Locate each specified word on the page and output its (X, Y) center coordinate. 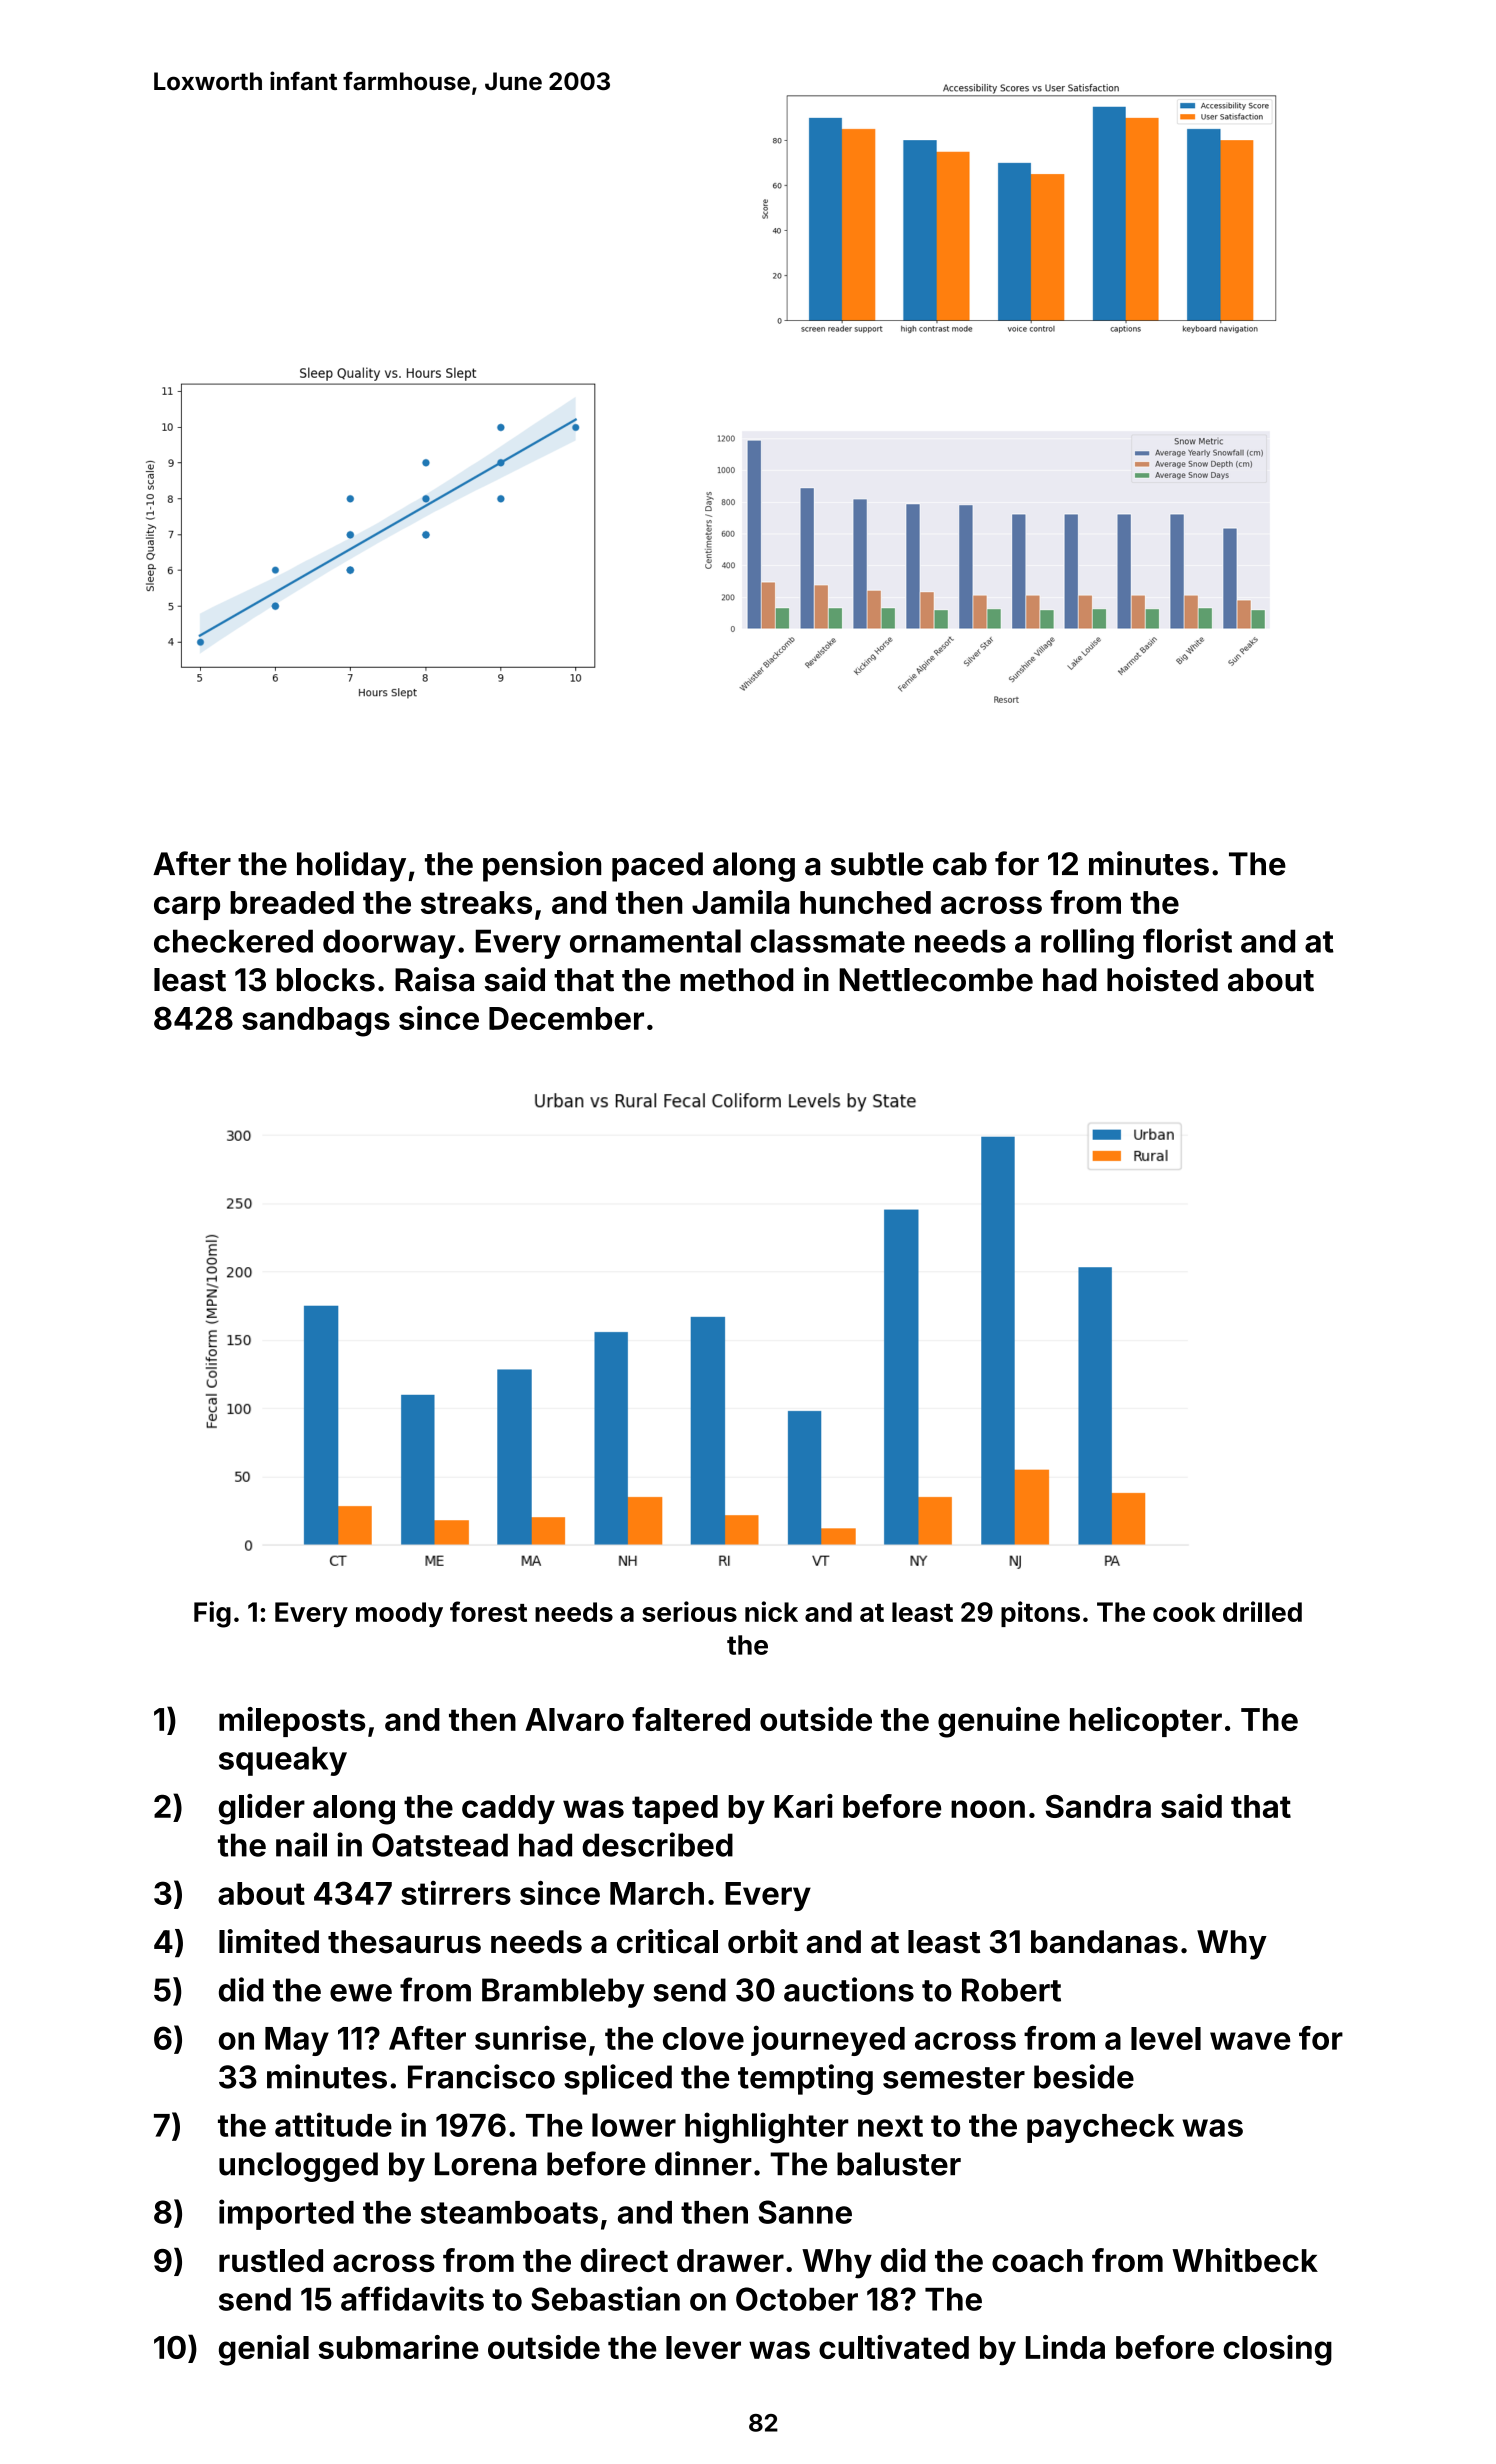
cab (960, 864)
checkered (233, 941)
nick (771, 1611)
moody (399, 1614)
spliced (618, 2079)
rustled (271, 2260)
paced (657, 867)
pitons (1040, 1614)
